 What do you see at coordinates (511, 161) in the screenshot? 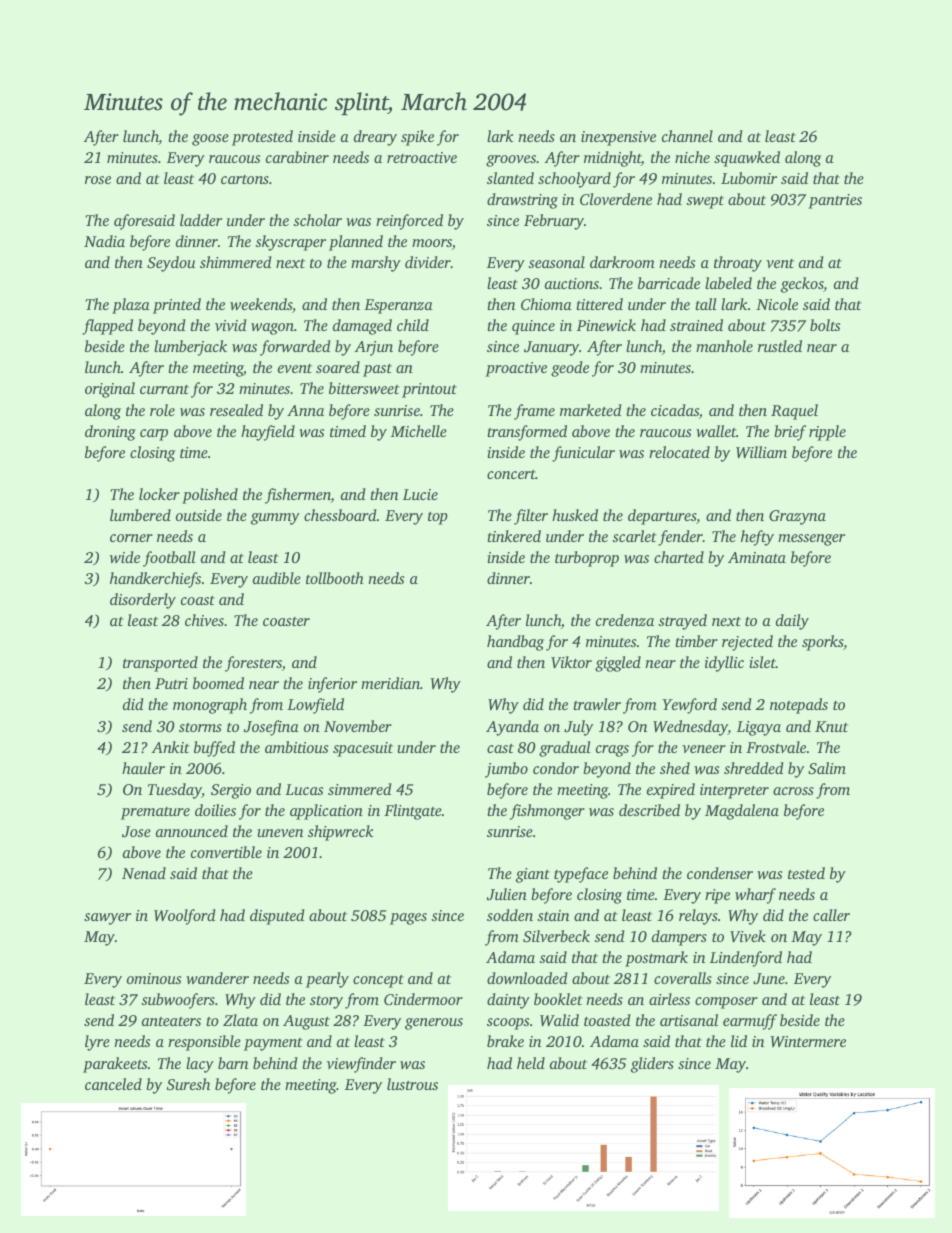
I see `grooves` at bounding box center [511, 161].
